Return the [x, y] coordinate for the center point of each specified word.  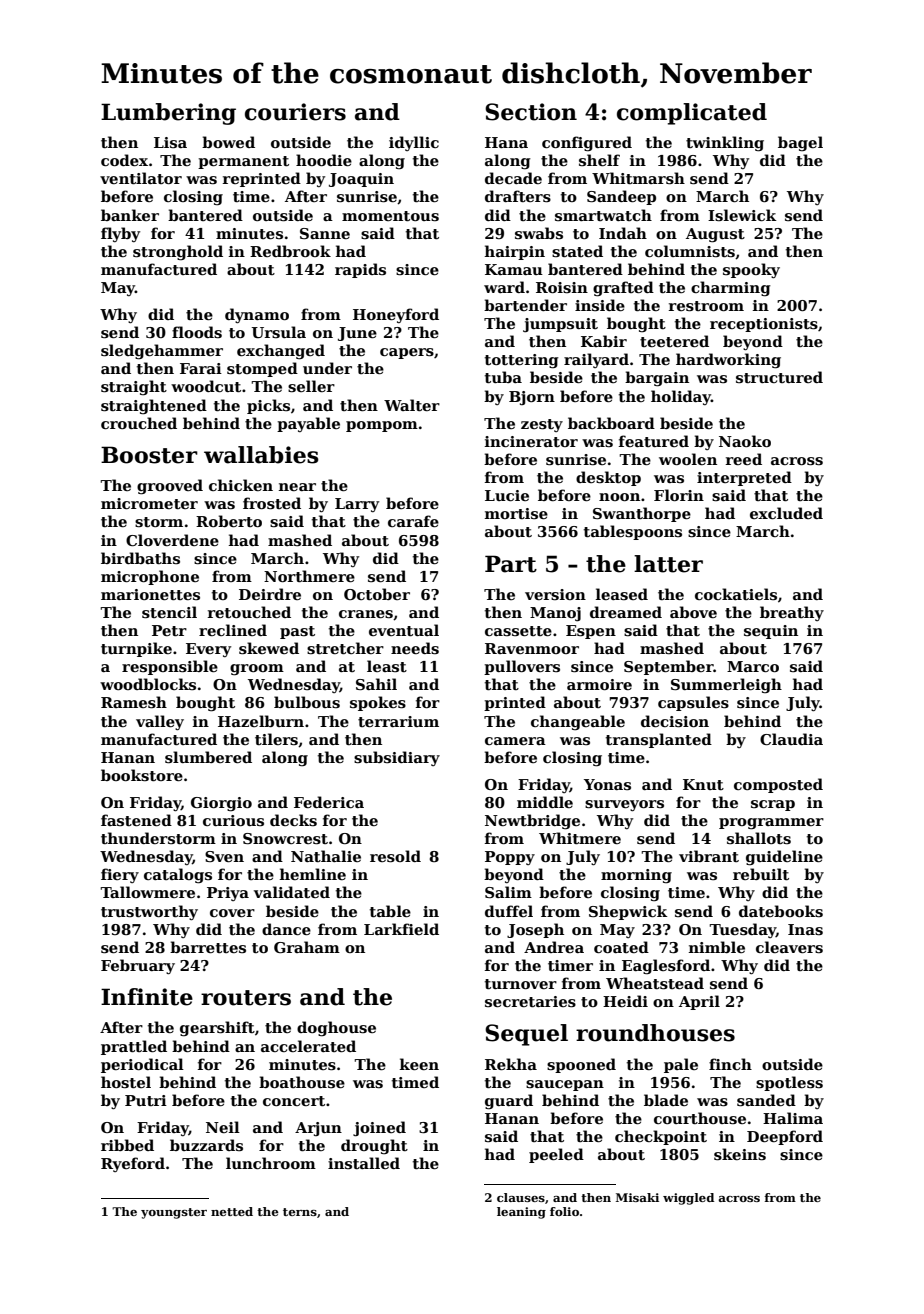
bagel [800, 144]
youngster [174, 1213]
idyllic [414, 143]
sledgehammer [162, 352]
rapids [360, 270]
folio [564, 1211]
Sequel [526, 1035]
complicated [692, 114]
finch [730, 1064]
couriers [295, 112]
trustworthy [149, 912]
